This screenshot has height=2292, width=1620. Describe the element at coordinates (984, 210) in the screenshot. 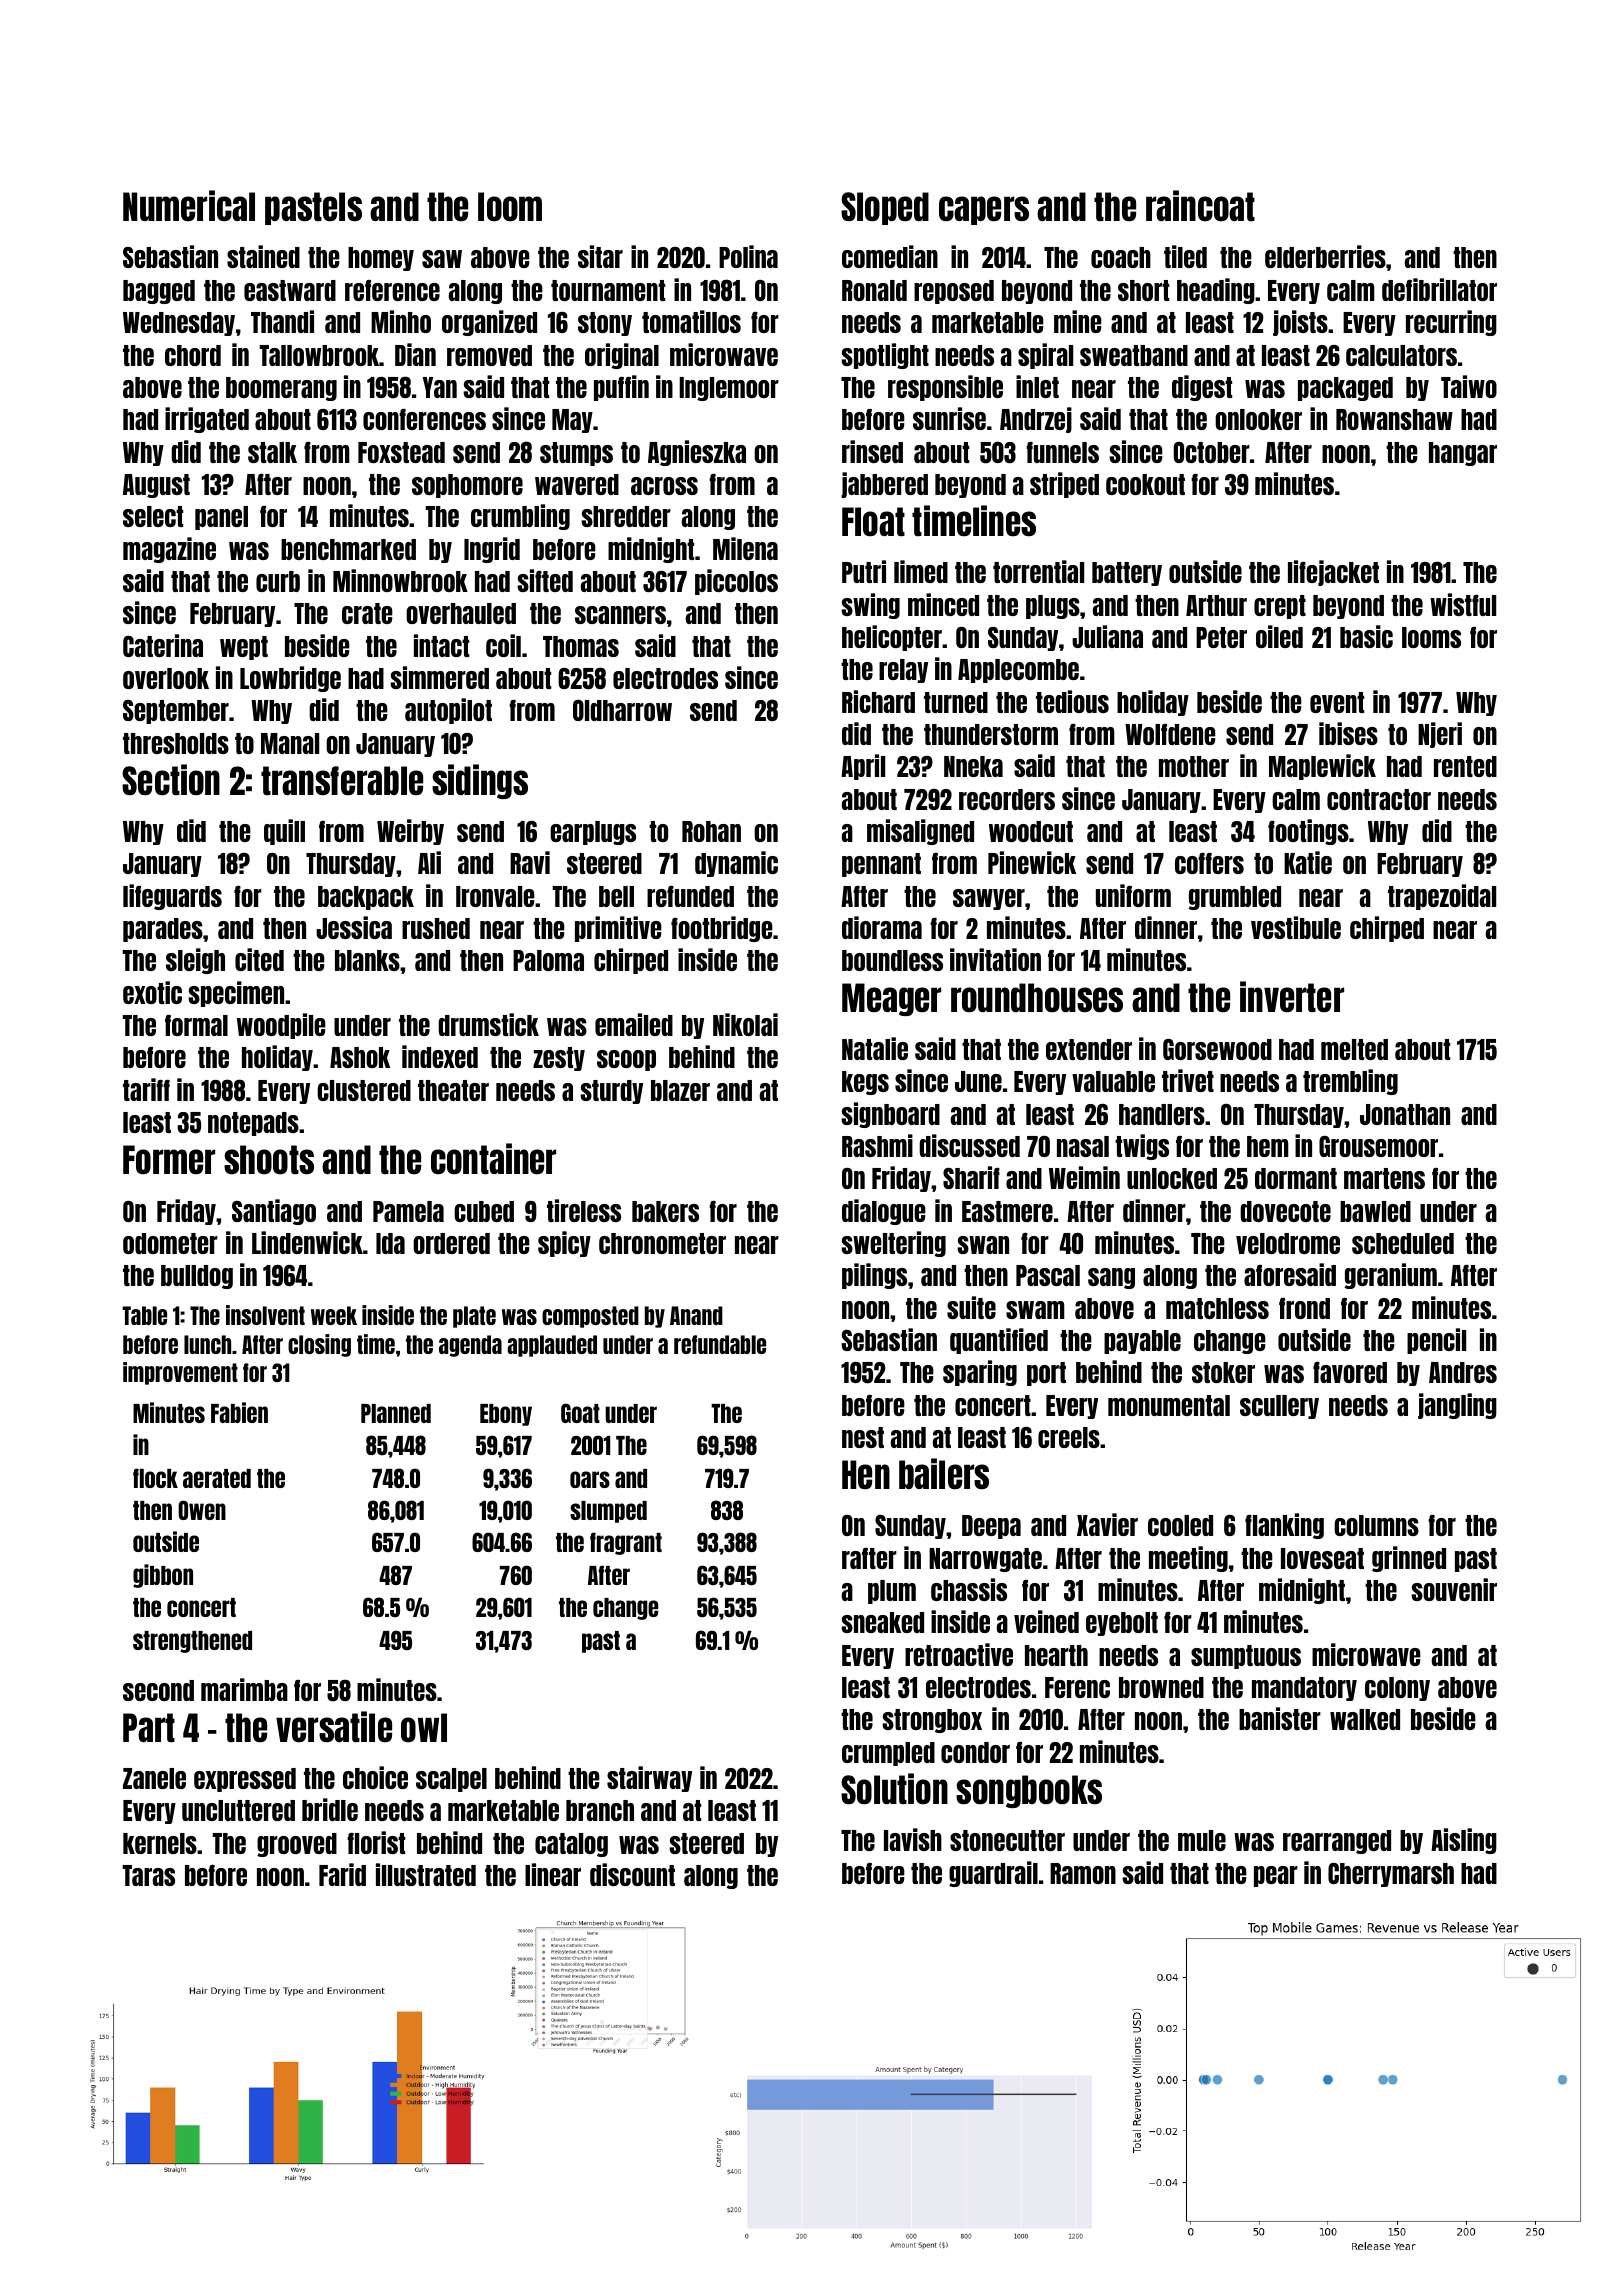

I see `capers` at that location.
